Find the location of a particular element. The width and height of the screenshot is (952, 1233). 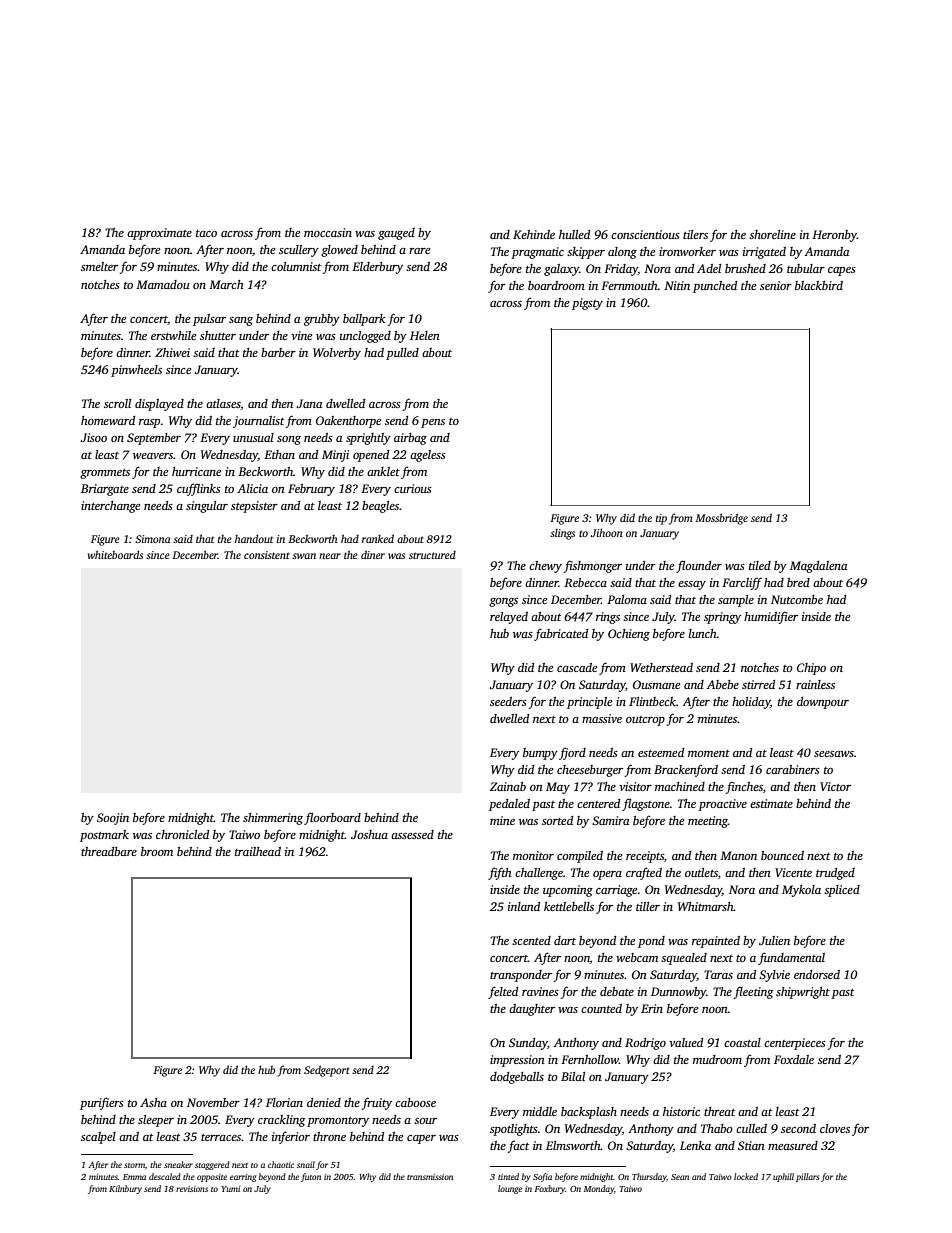

Asha is located at coordinates (153, 1102).
